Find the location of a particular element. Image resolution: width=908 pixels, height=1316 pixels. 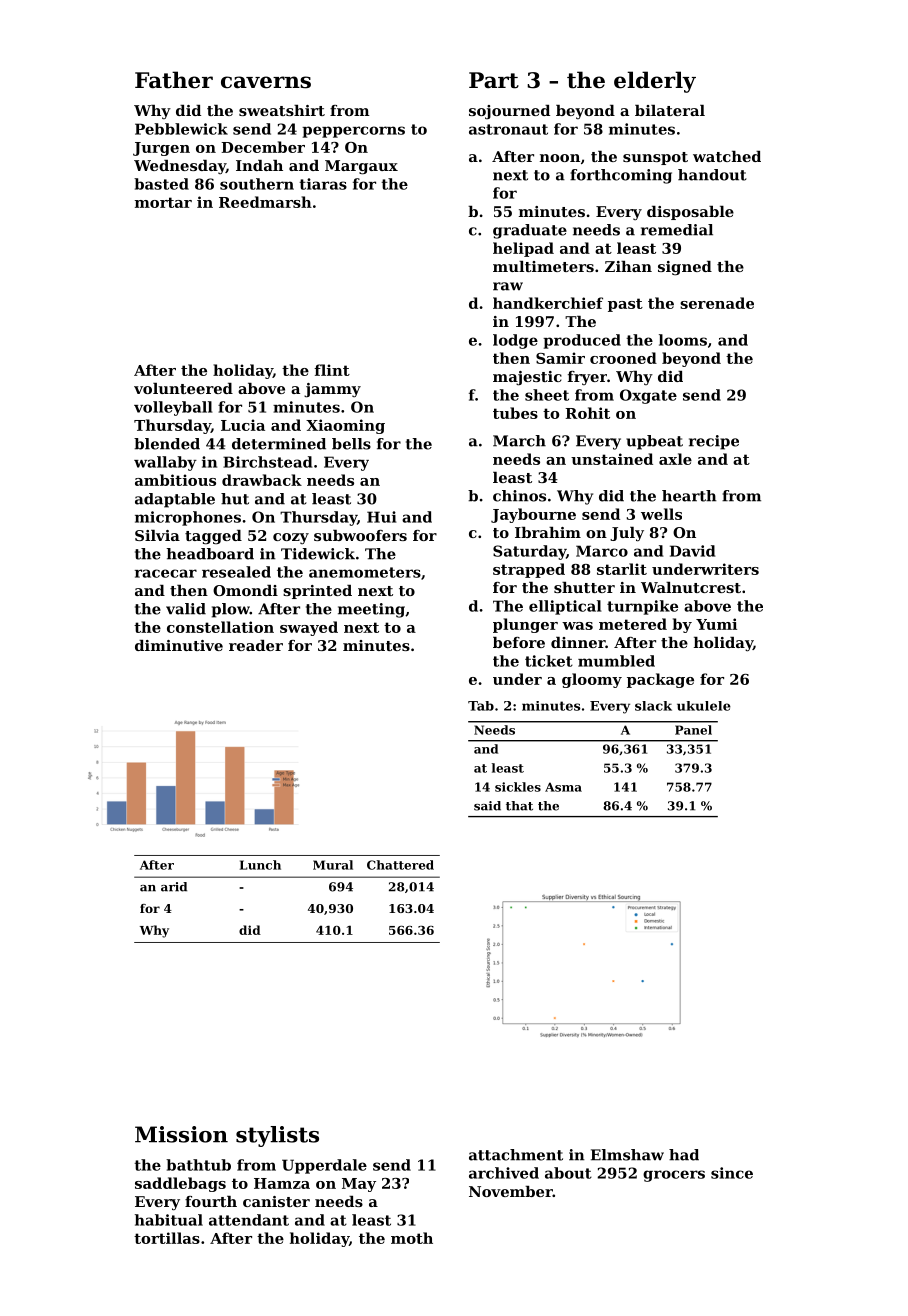

chinos is located at coordinates (519, 496).
